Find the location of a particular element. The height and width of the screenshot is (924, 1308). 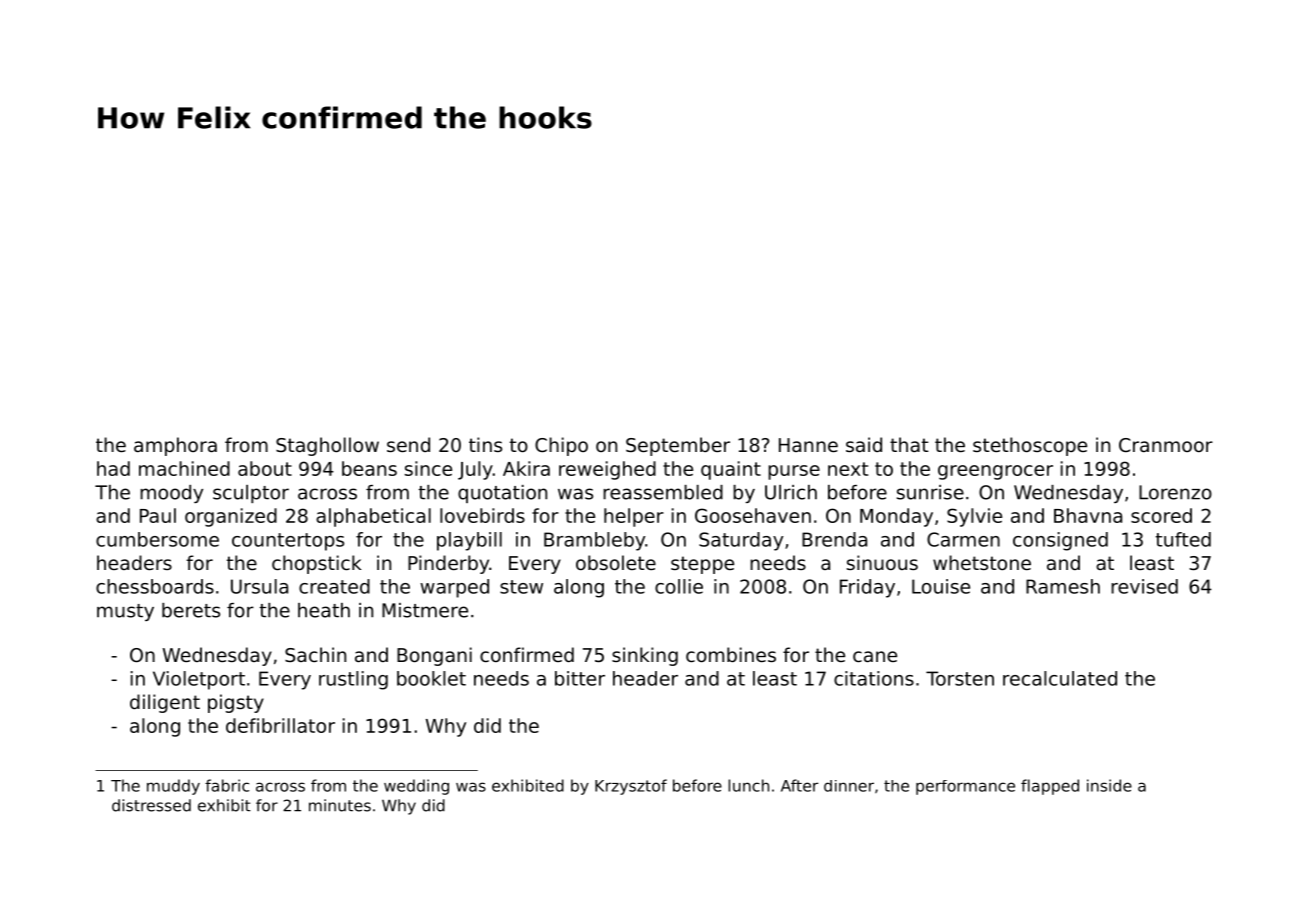

Cranmoor is located at coordinates (1166, 445).
